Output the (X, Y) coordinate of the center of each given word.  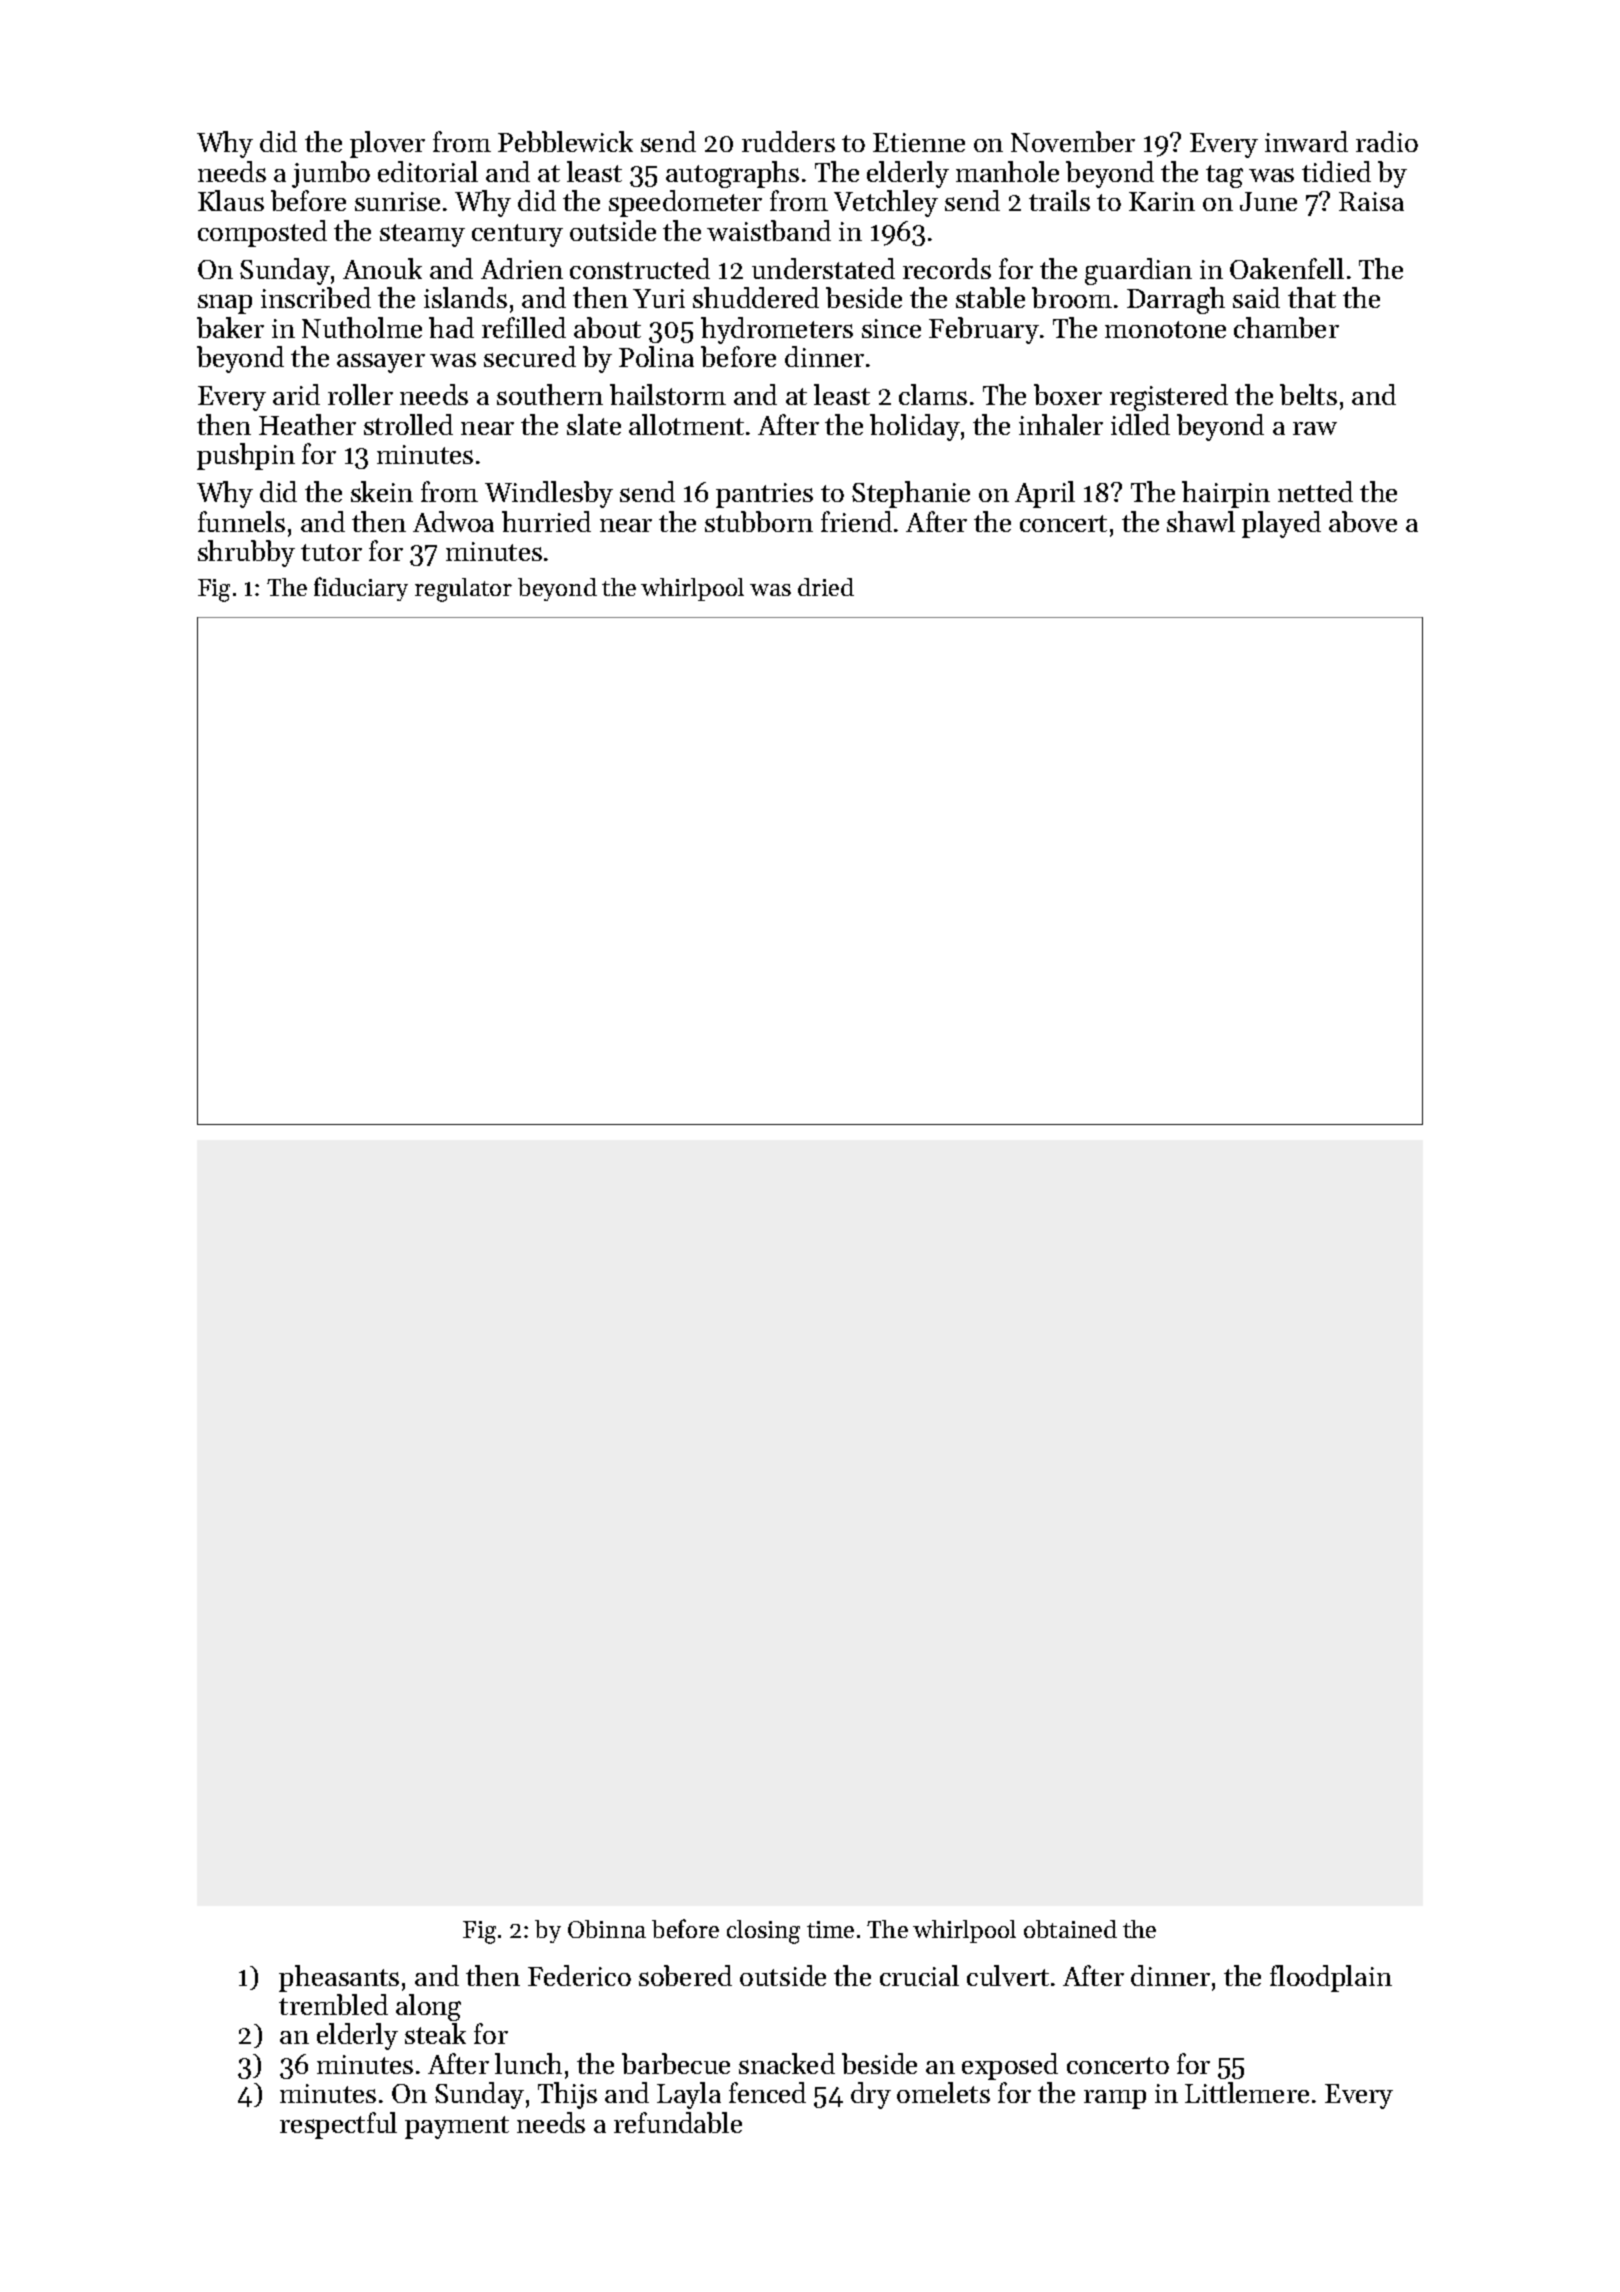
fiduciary (361, 589)
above (1363, 521)
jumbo (331, 174)
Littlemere (1247, 2092)
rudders (788, 141)
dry (871, 2095)
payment (457, 2127)
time (830, 1929)
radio (1387, 141)
